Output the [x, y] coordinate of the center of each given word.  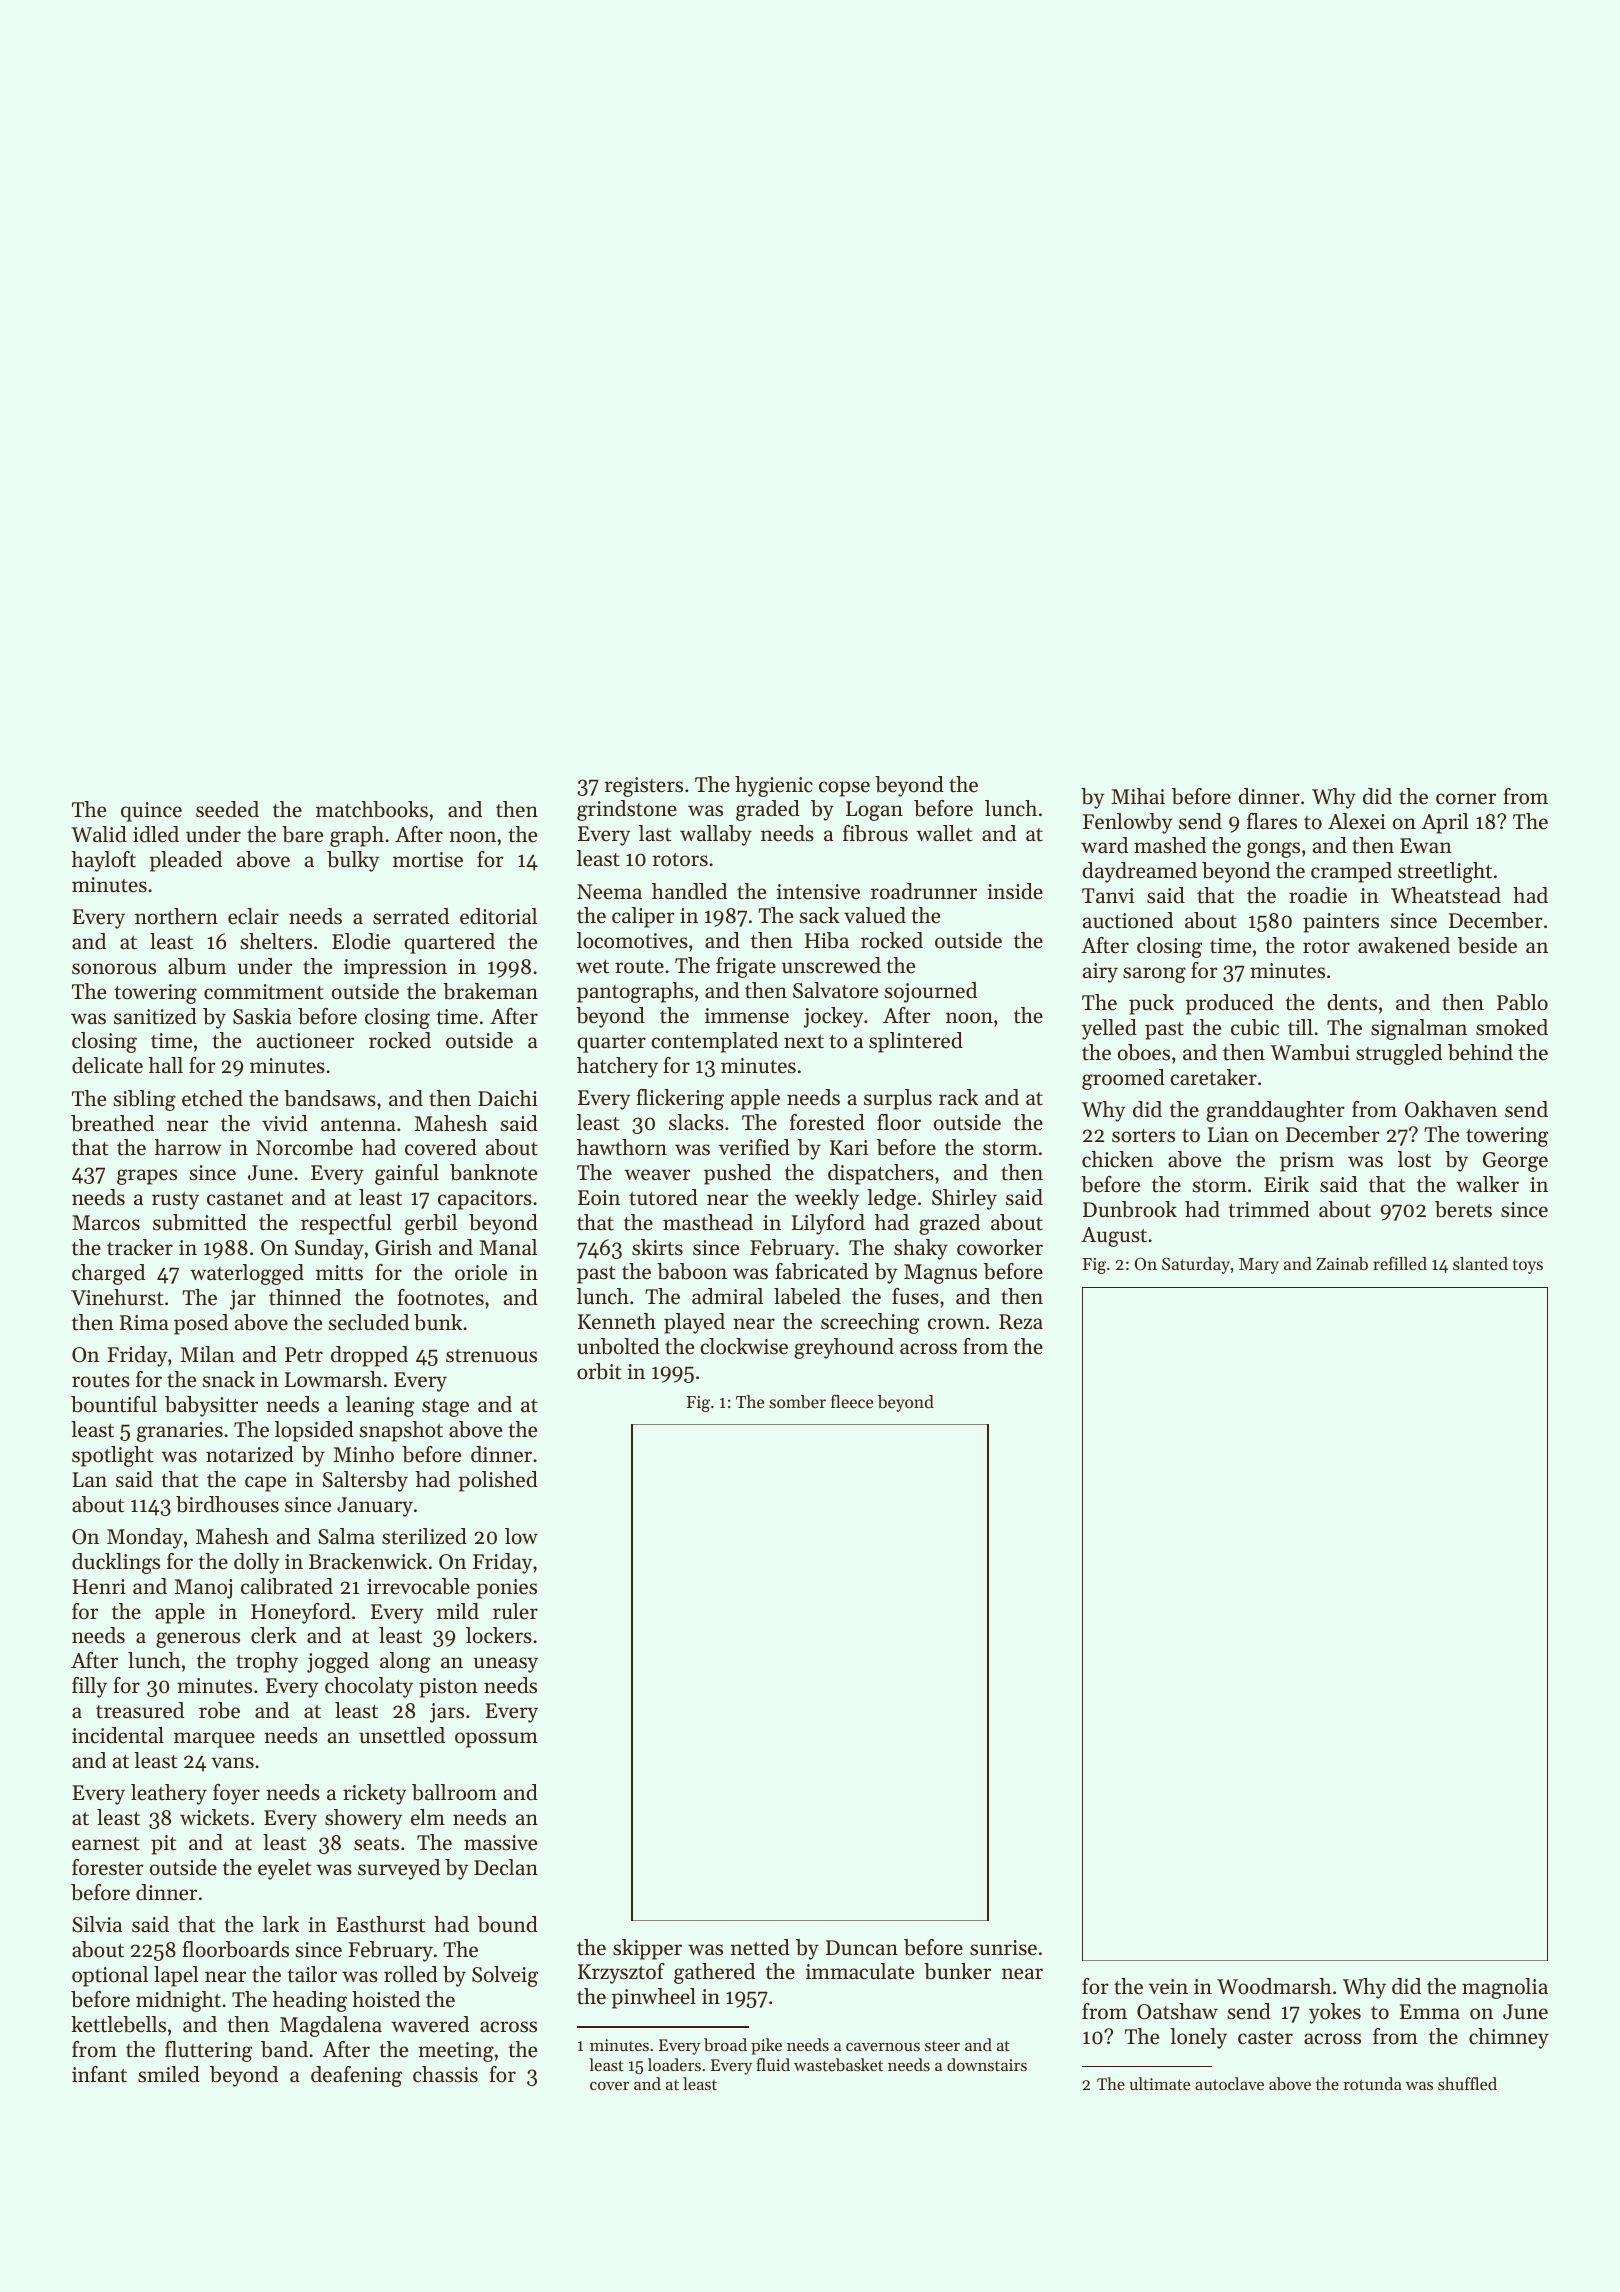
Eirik [1286, 1184]
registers [644, 787]
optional [110, 1976]
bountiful [114, 1404]
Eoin [599, 1198]
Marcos [106, 1223]
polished [498, 1481]
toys [1528, 1266]
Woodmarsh [1274, 1986]
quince [151, 812]
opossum [496, 1740]
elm [428, 1817]
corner [1466, 799]
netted [760, 1947]
